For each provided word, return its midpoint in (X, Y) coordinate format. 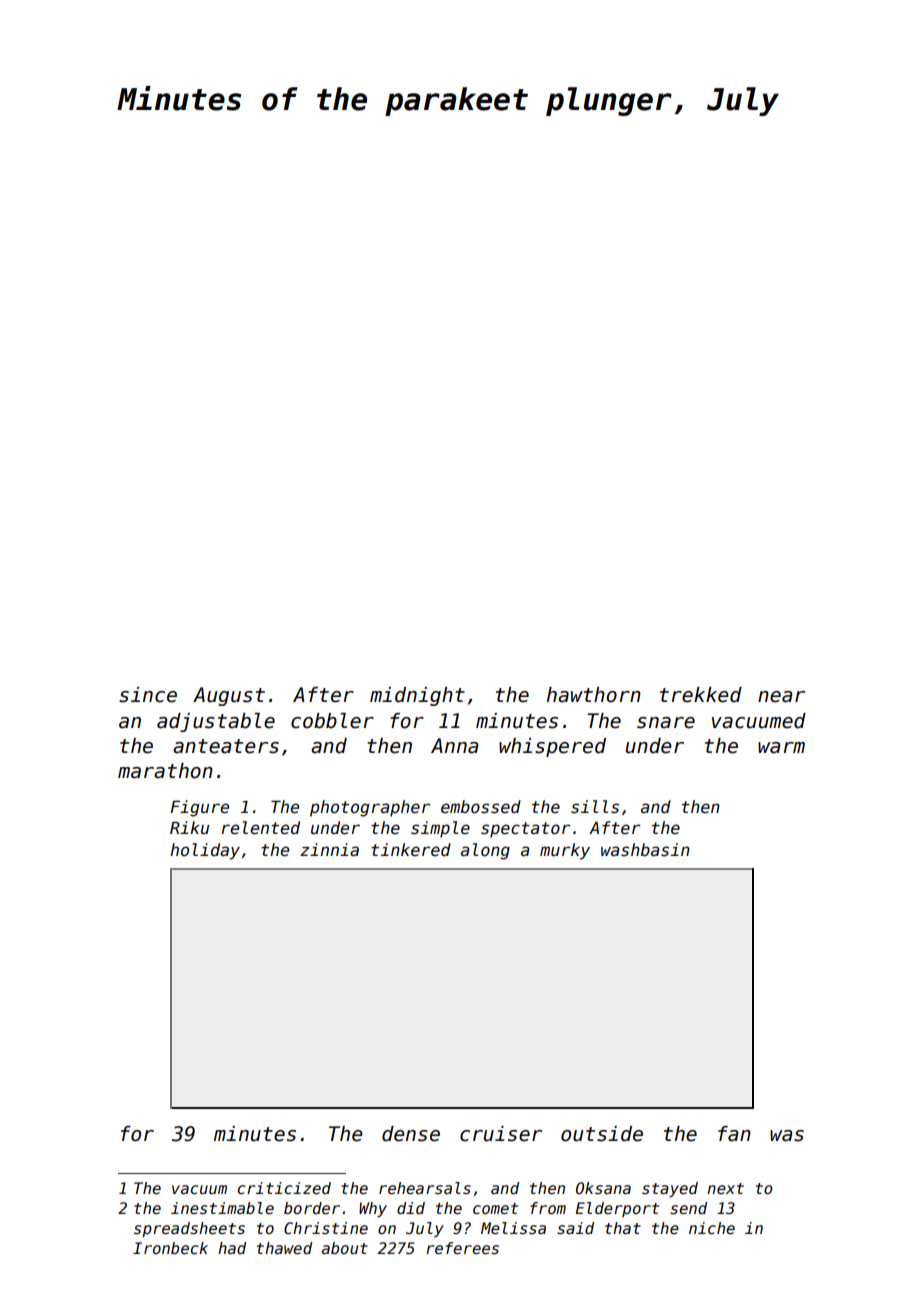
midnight (417, 696)
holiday (205, 851)
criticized (284, 1188)
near (781, 697)
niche (712, 1228)
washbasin (645, 850)
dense (411, 1134)
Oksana (603, 1188)
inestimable (222, 1208)
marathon (165, 771)
